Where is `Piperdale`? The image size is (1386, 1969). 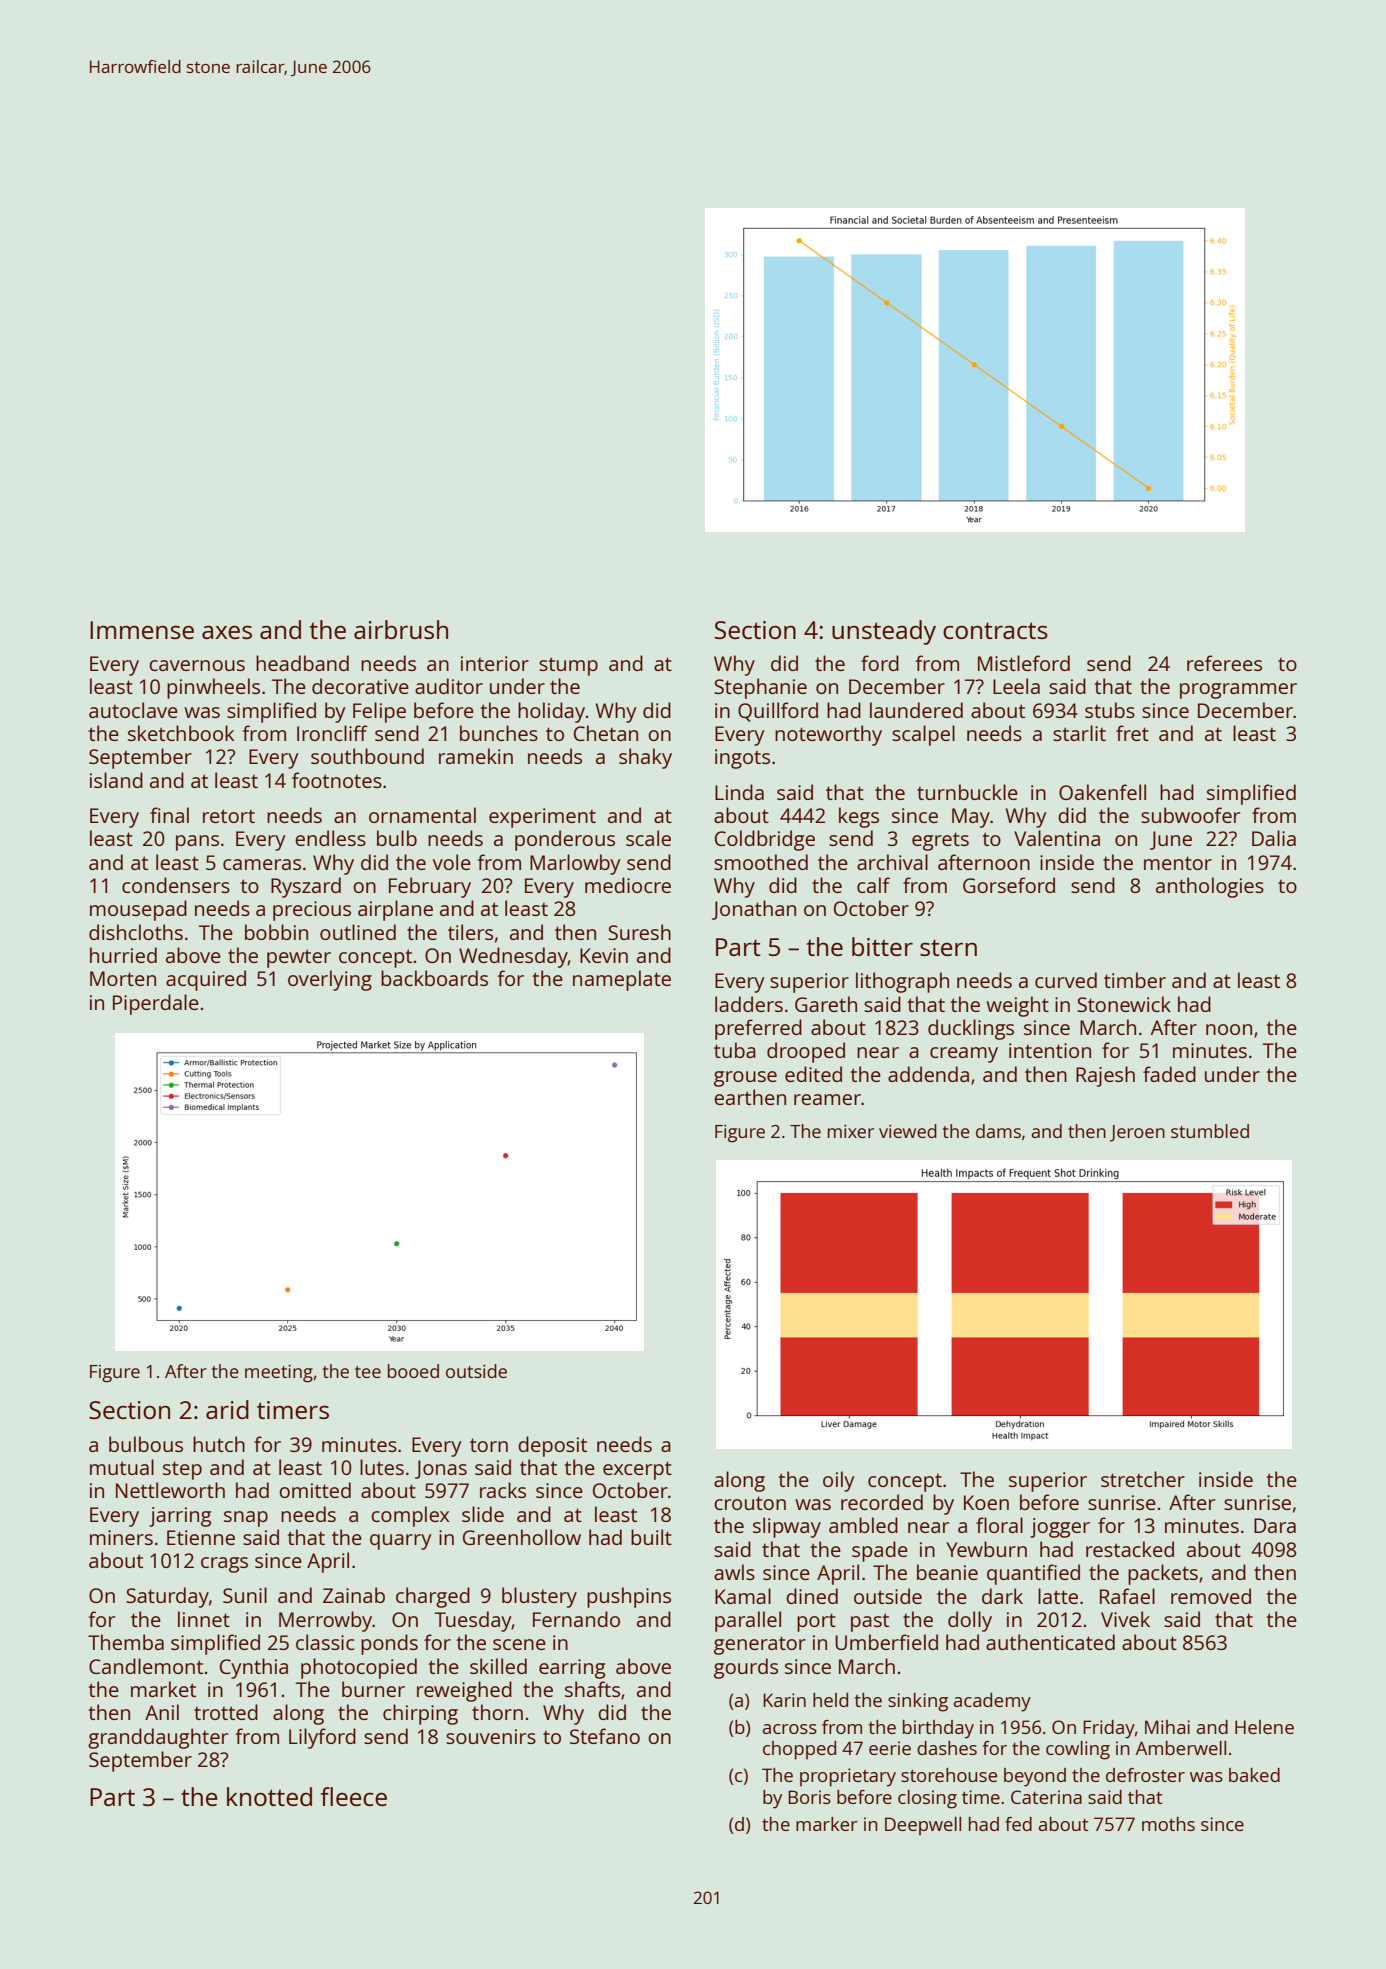
Piperdale is located at coordinates (156, 1004).
